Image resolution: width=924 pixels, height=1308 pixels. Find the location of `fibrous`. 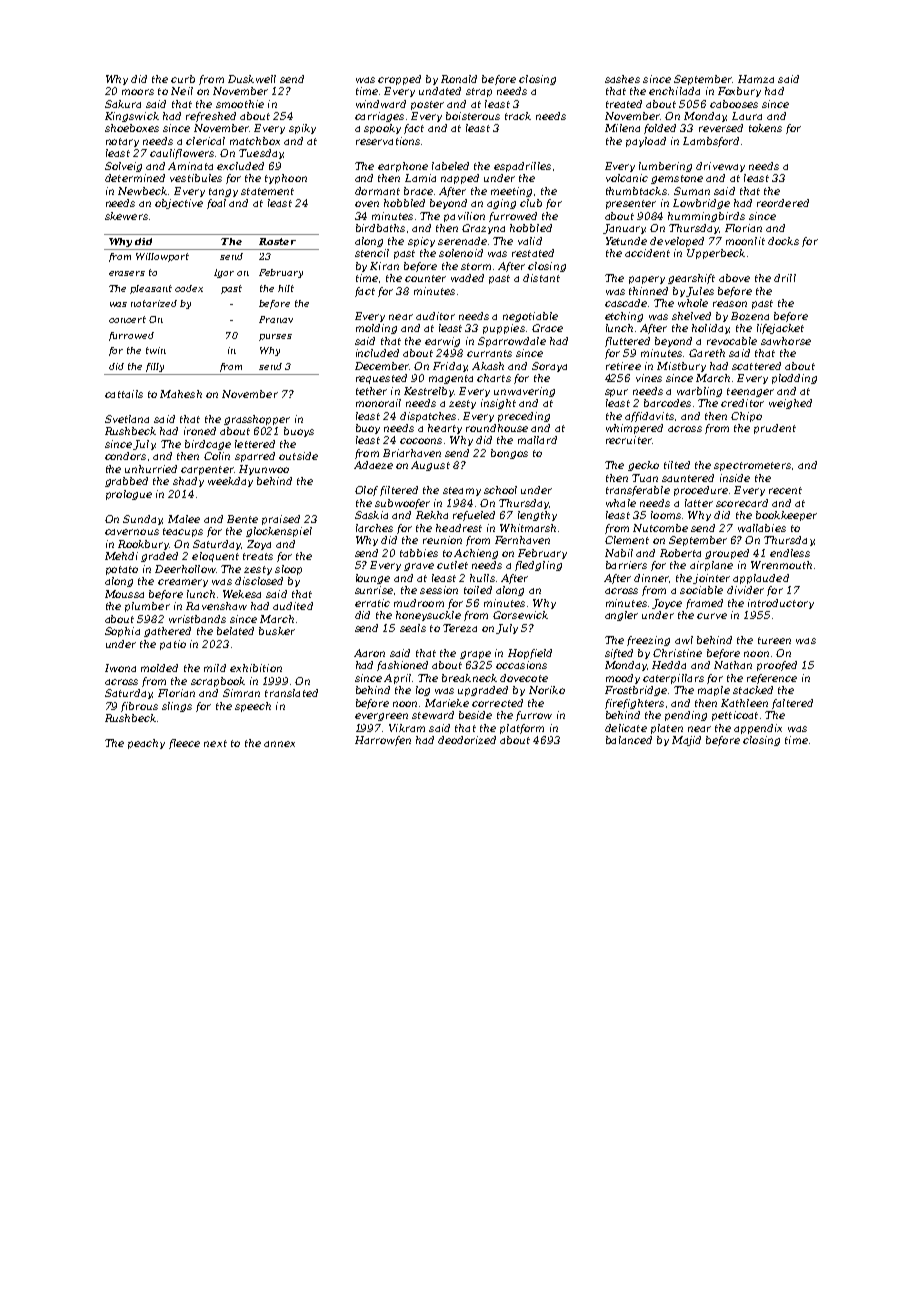

fibrous is located at coordinates (139, 707).
